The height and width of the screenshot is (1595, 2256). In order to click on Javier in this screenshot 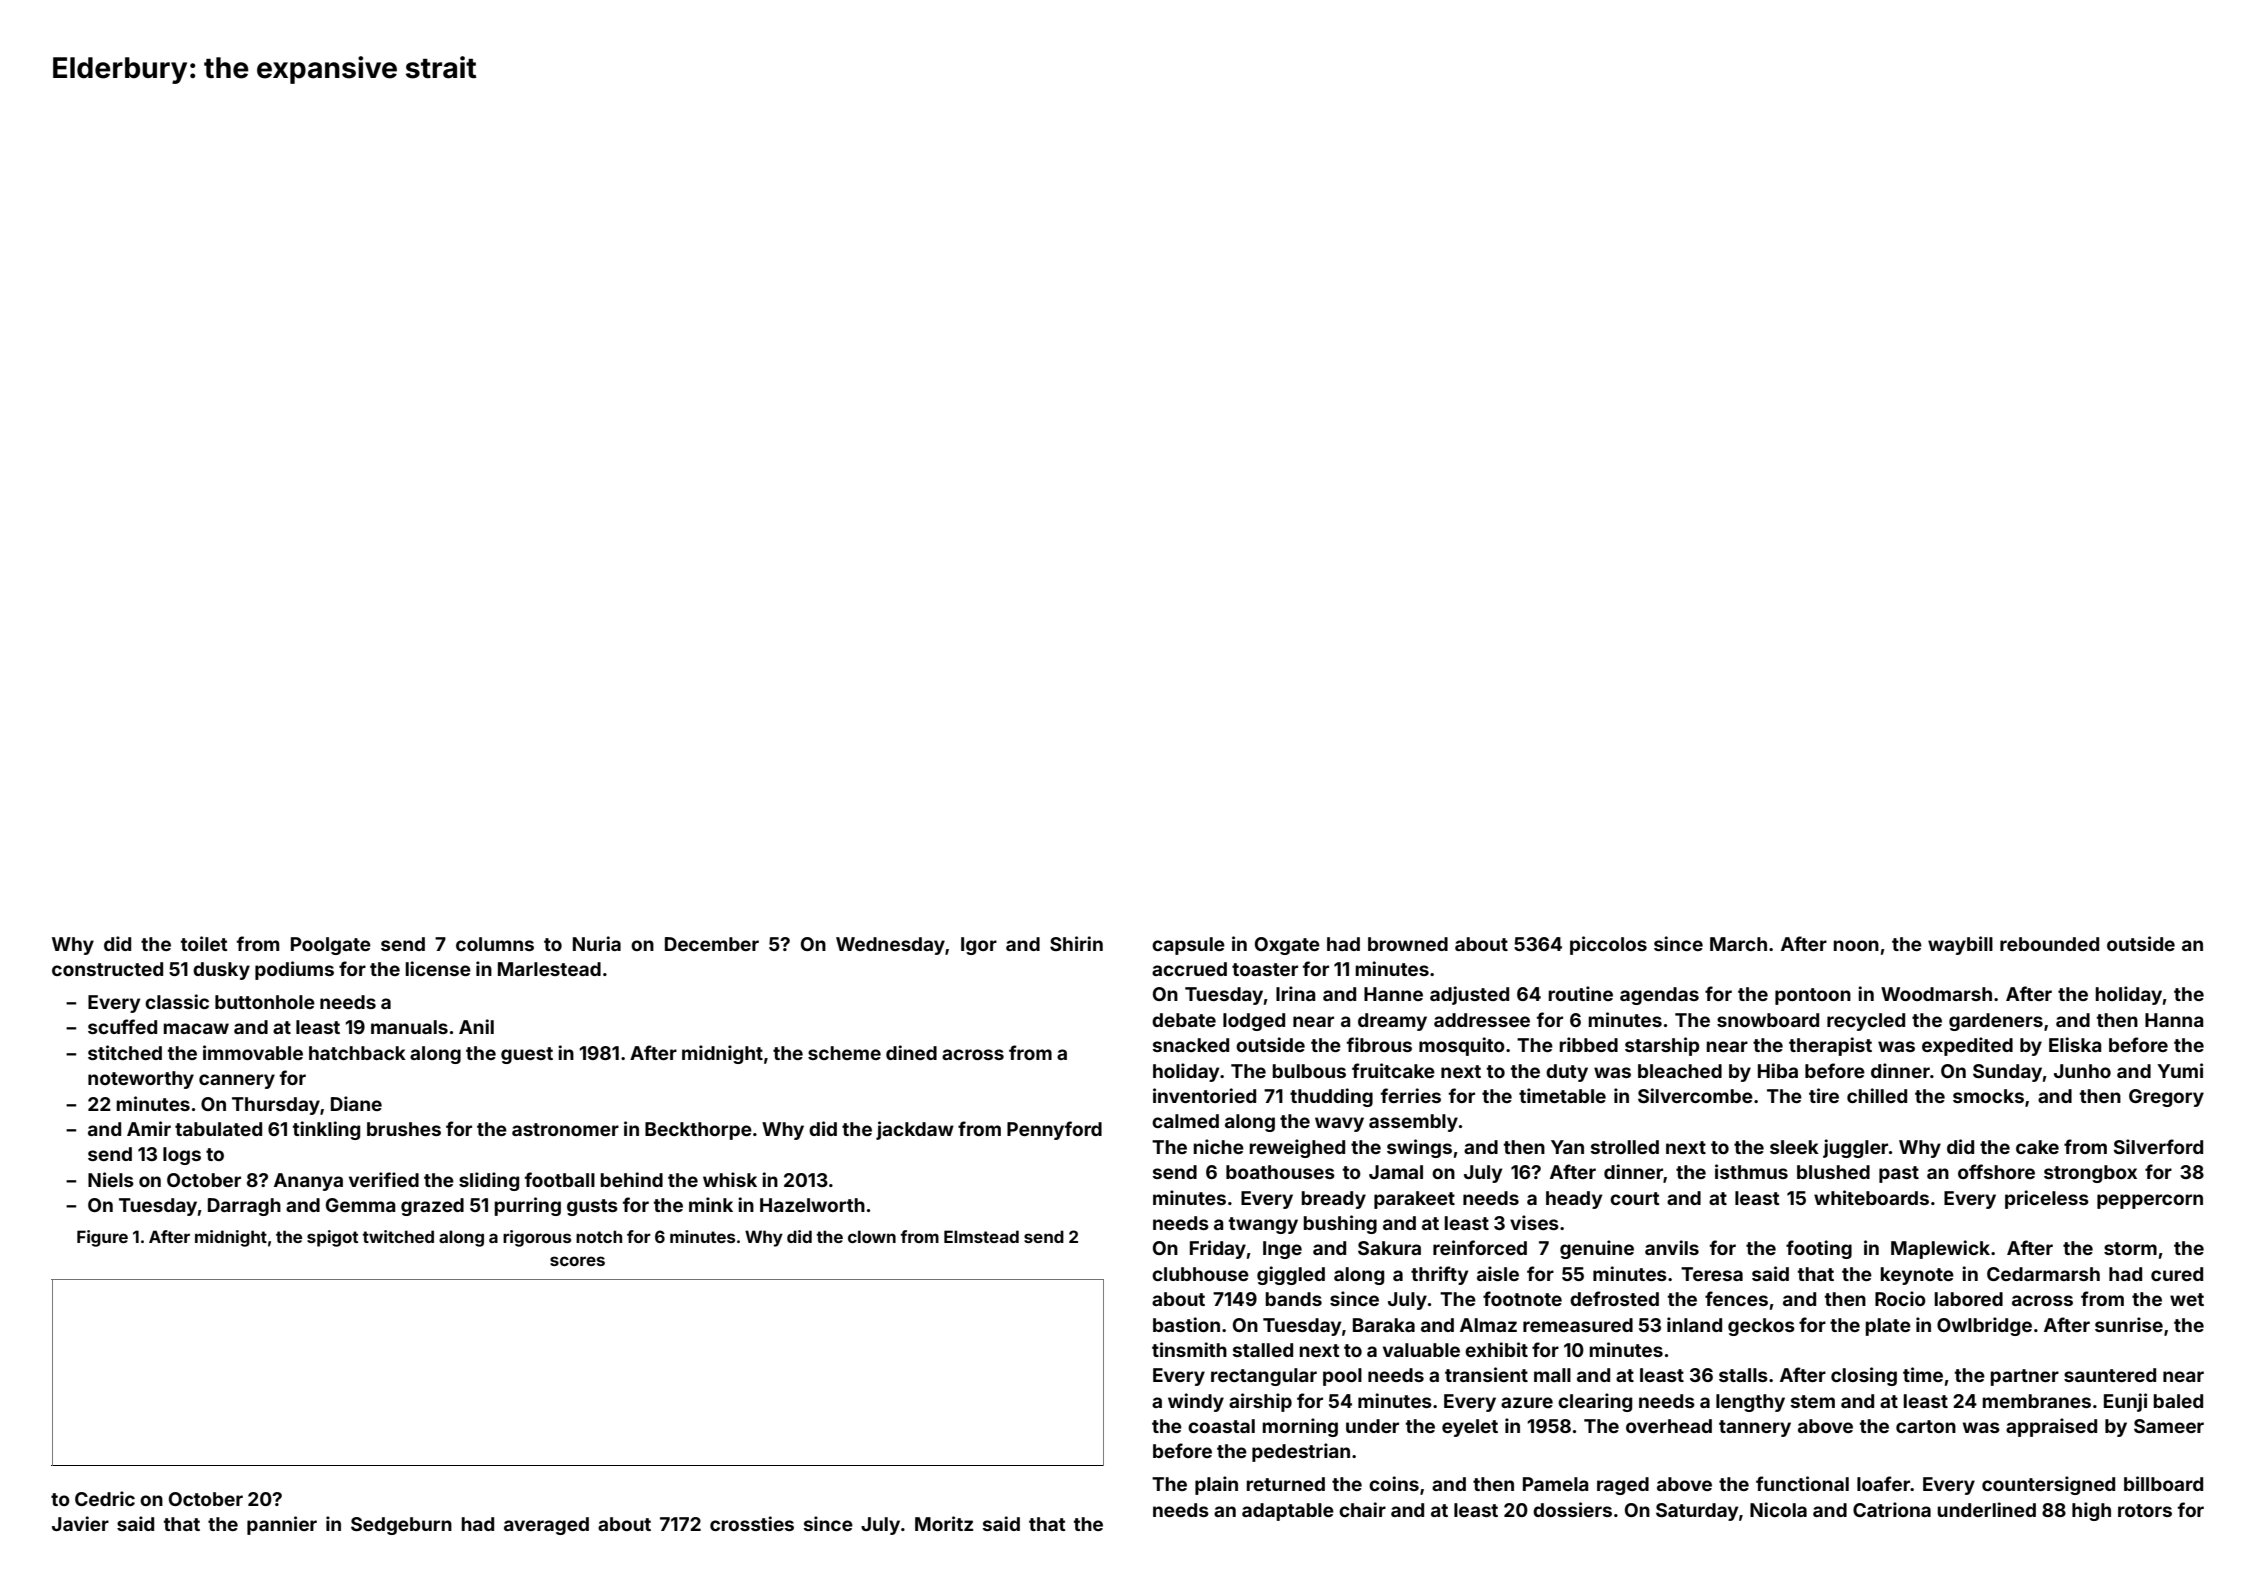, I will do `click(80, 1523)`.
